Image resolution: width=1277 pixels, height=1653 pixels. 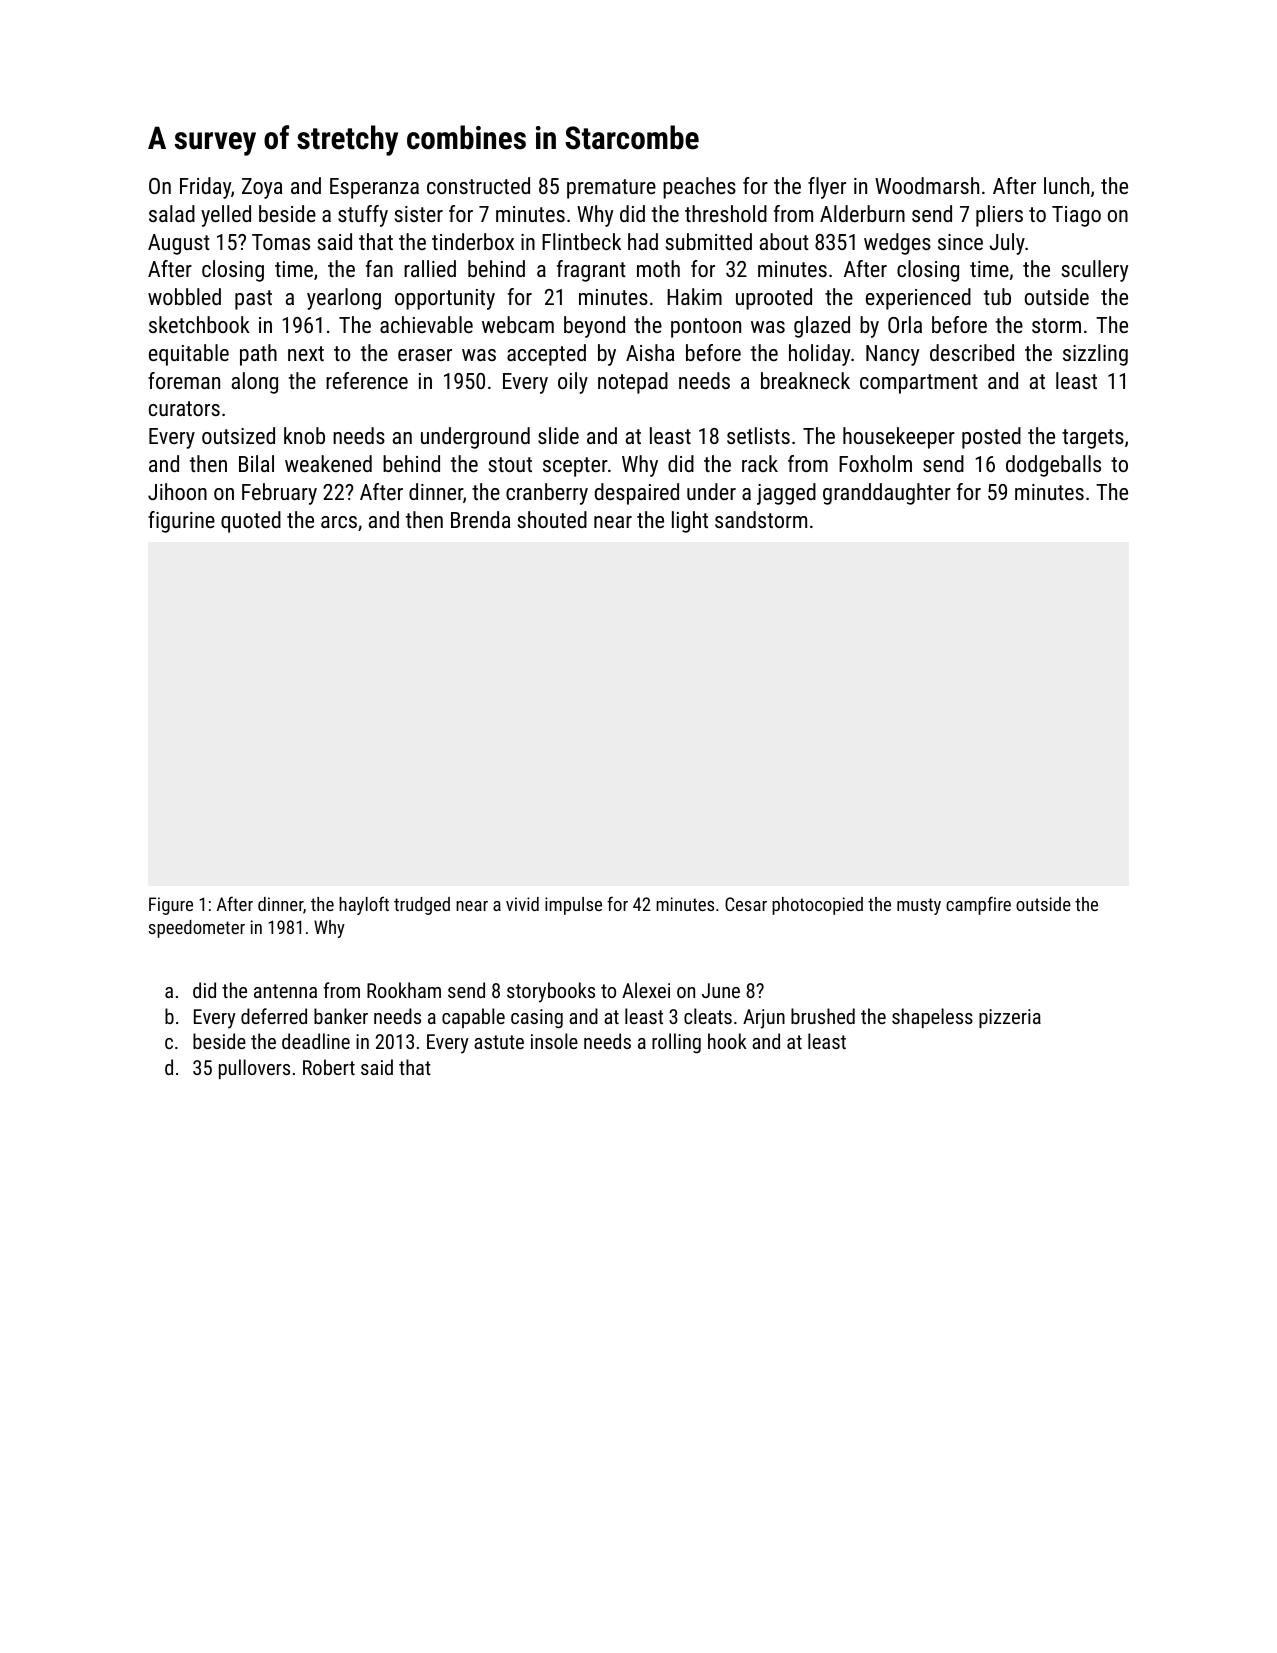 I want to click on Brenda, so click(x=480, y=519).
